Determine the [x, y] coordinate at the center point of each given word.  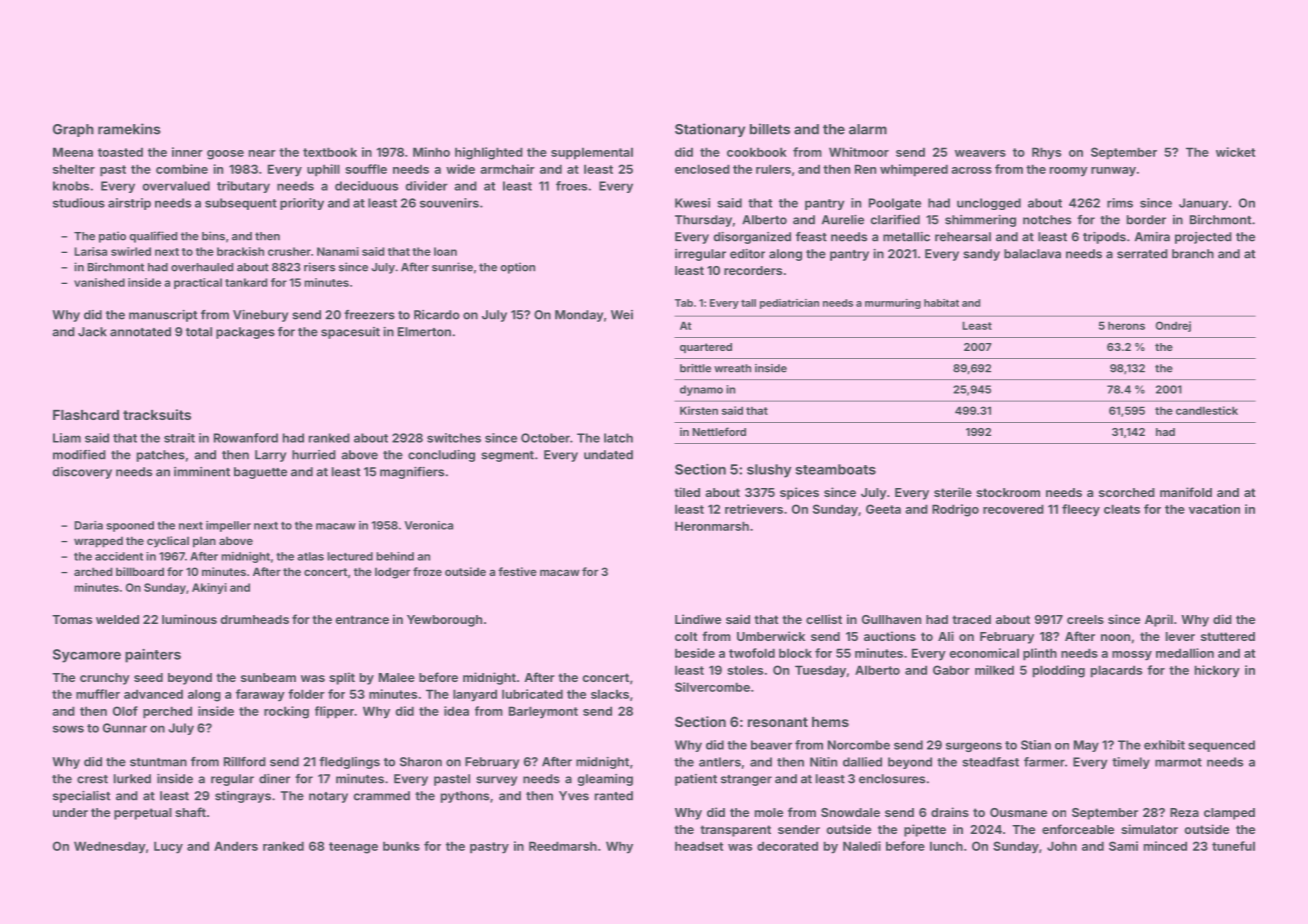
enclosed [702, 169]
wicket [1235, 152]
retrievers [754, 509]
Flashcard [86, 415]
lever [1180, 636]
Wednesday [110, 847]
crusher [289, 251]
